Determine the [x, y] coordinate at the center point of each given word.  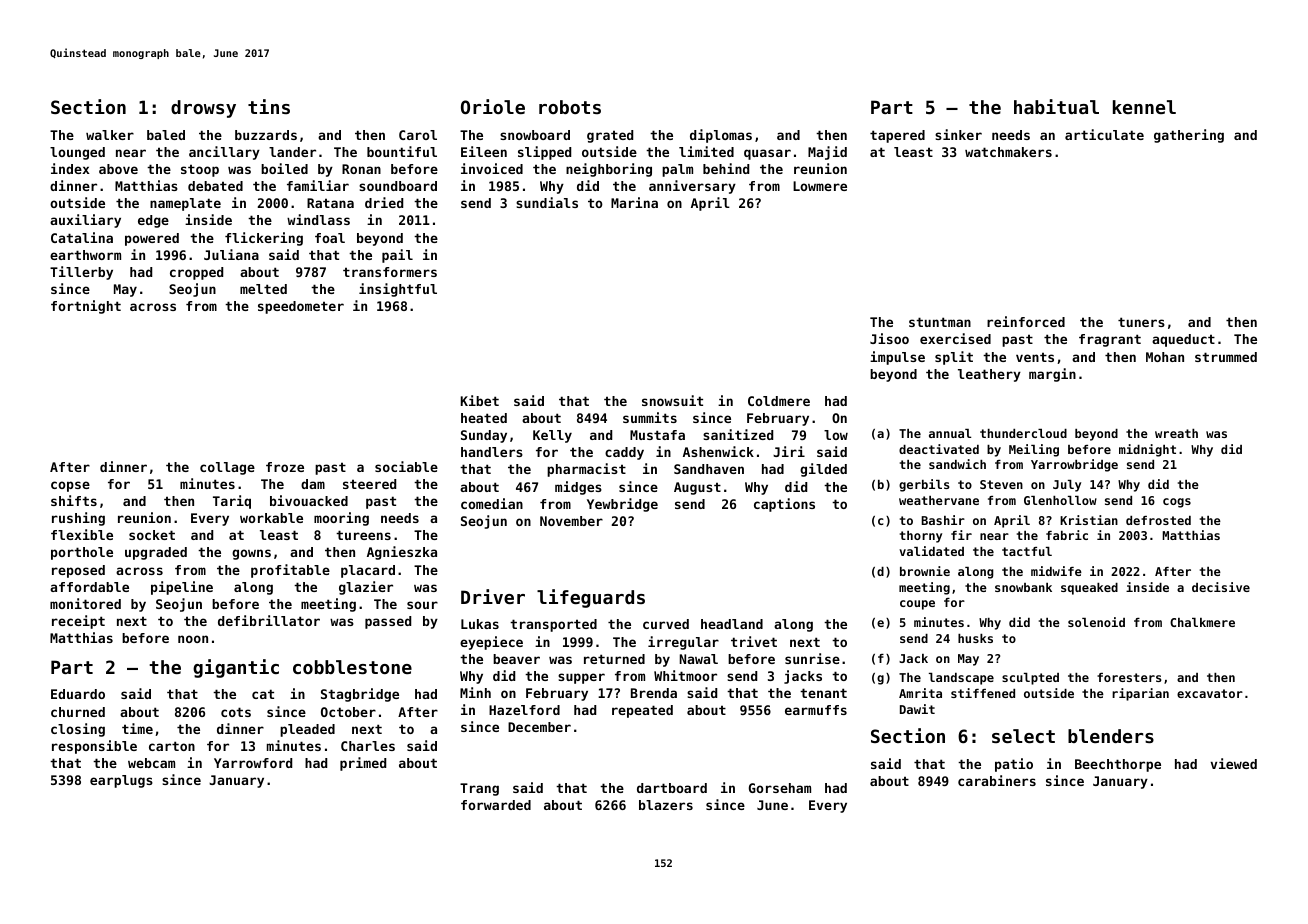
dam [313, 484]
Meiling [1034, 450]
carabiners [997, 780]
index [70, 168]
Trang [479, 789]
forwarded [496, 805]
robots [570, 107]
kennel [1144, 107]
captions [784, 505]
